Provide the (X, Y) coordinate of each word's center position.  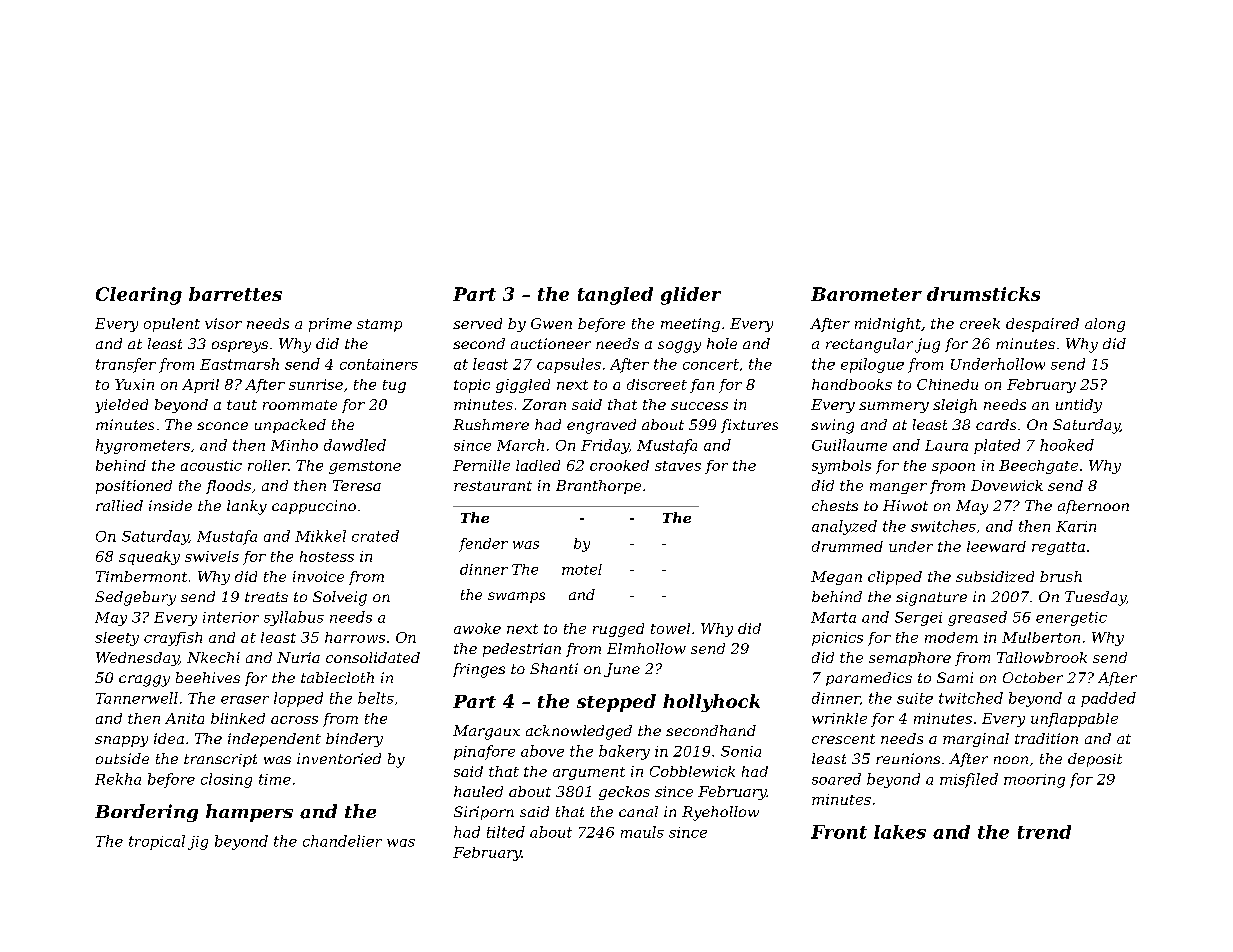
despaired (1042, 325)
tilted (506, 832)
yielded (121, 406)
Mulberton (1041, 637)
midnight (888, 325)
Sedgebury (135, 598)
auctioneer (551, 343)
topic (472, 386)
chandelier (342, 841)
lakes (900, 832)
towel (670, 628)
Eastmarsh (239, 364)
